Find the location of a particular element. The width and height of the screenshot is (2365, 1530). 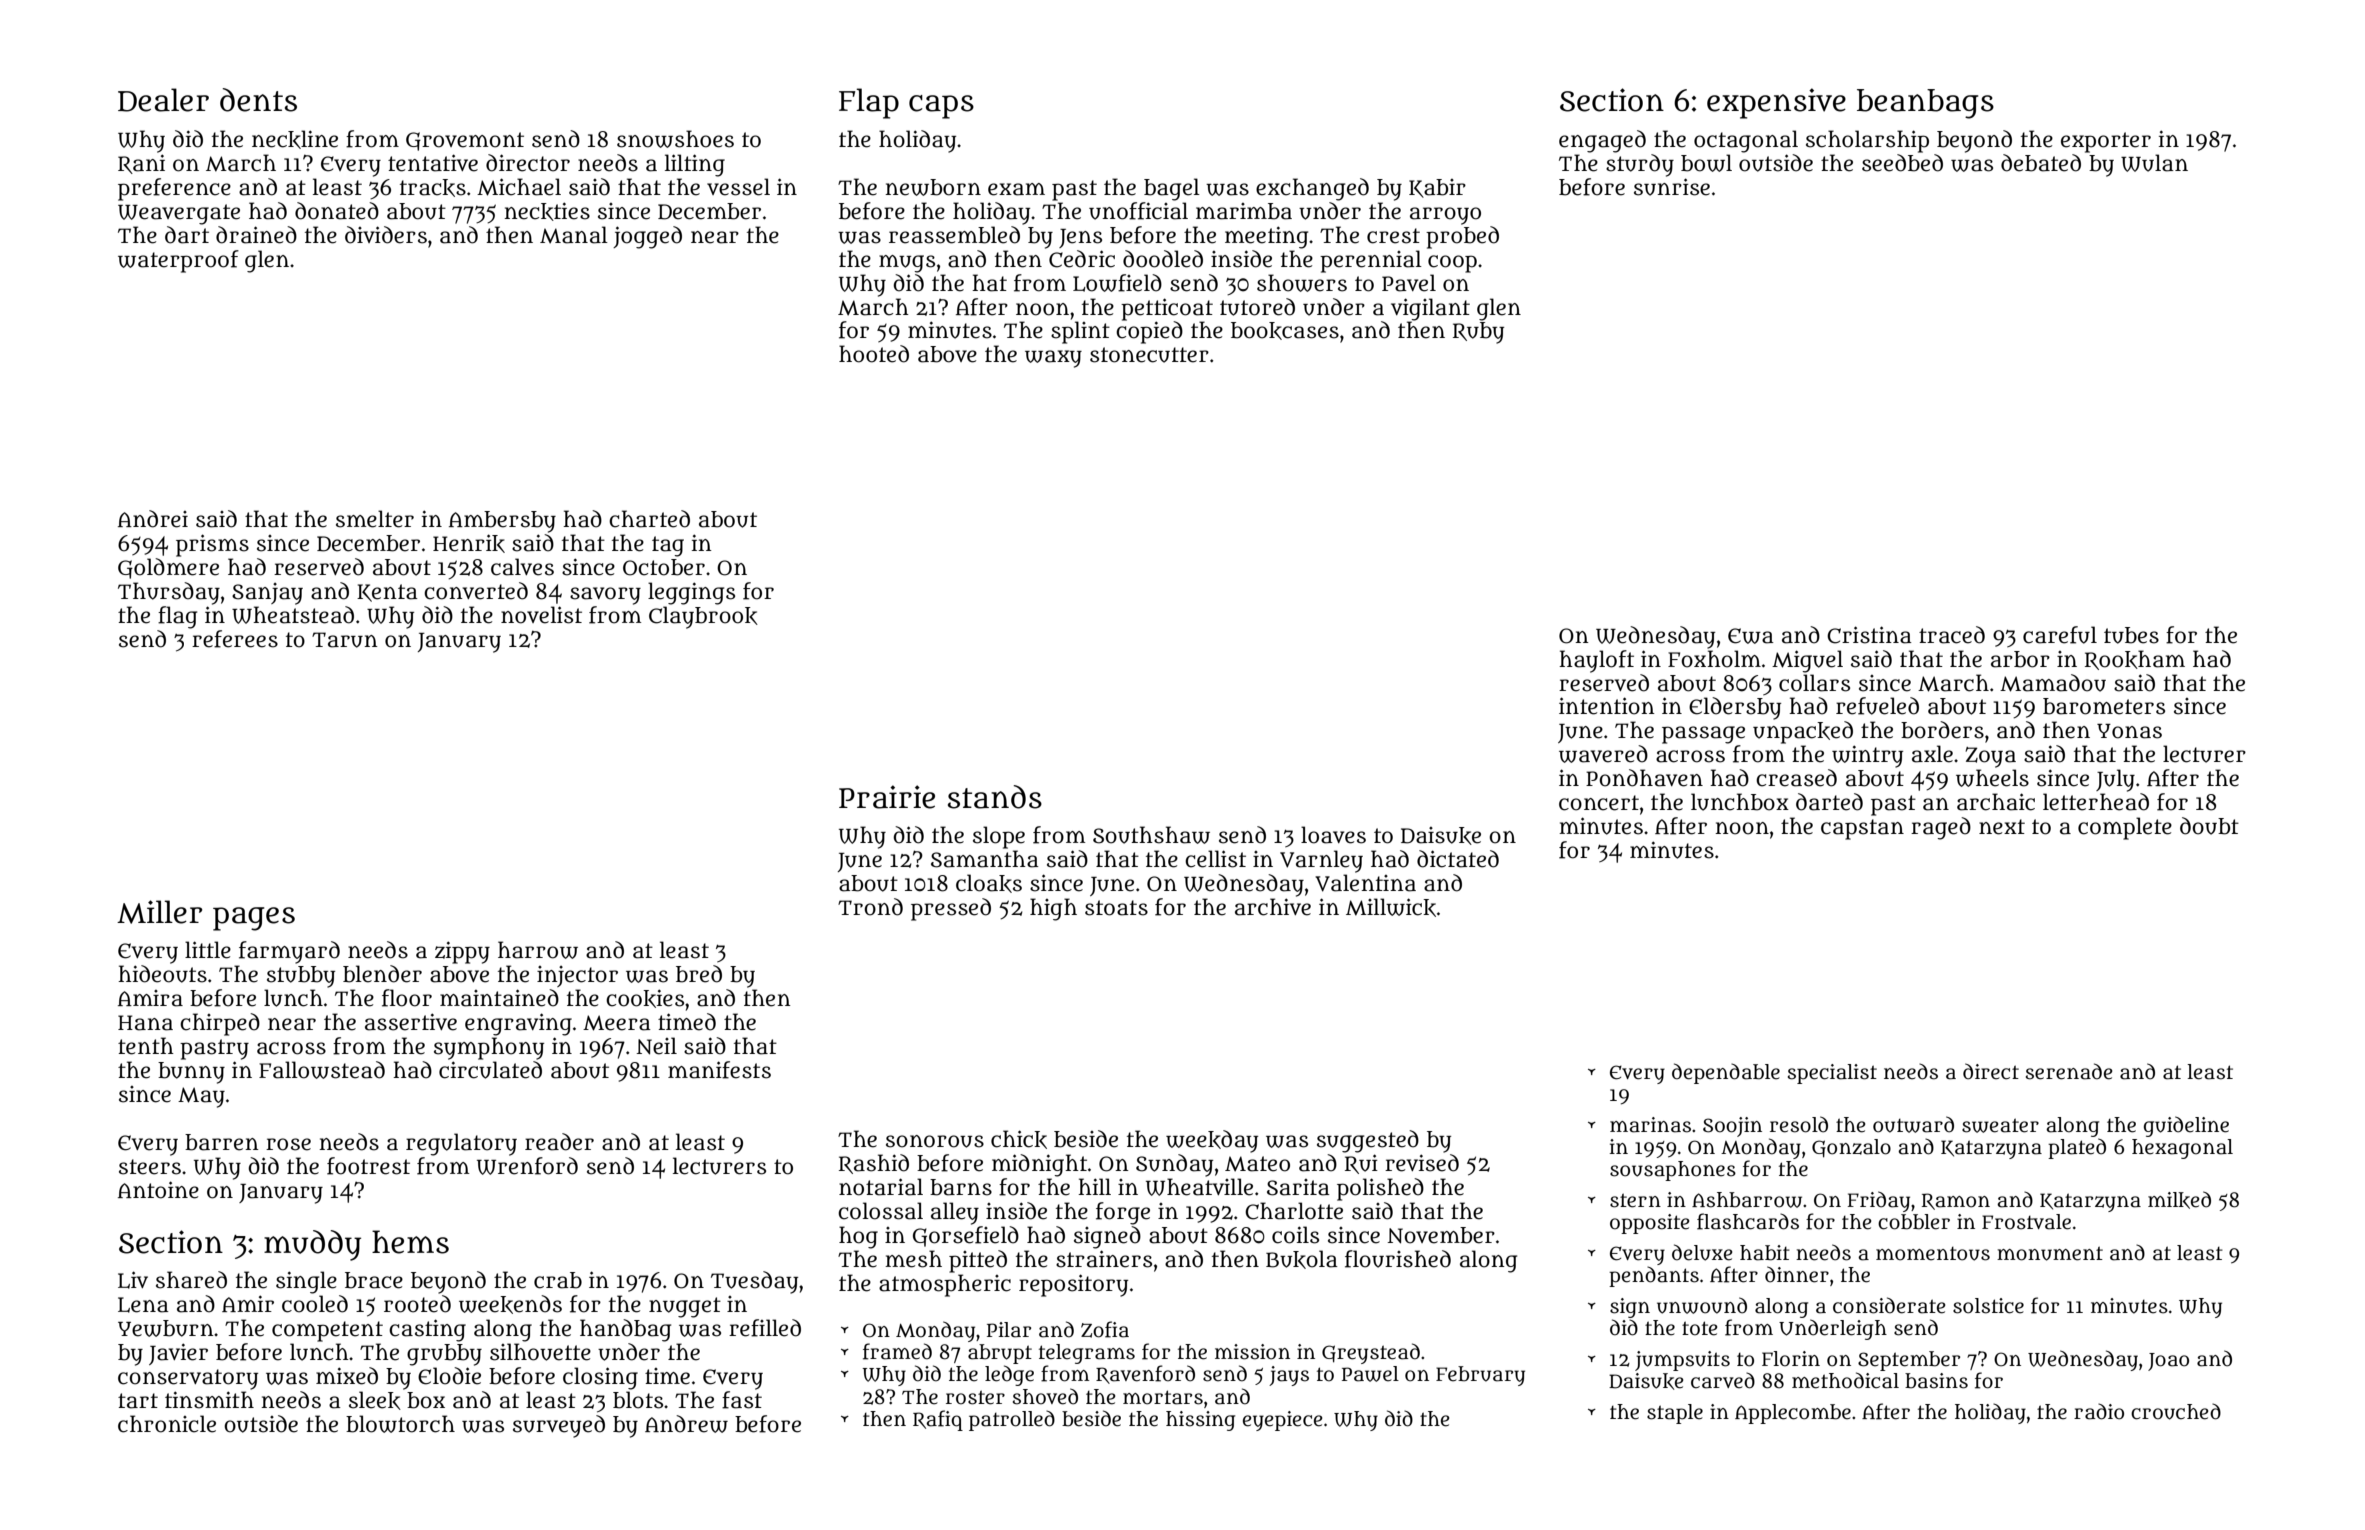

Yewburn is located at coordinates (166, 1328).
